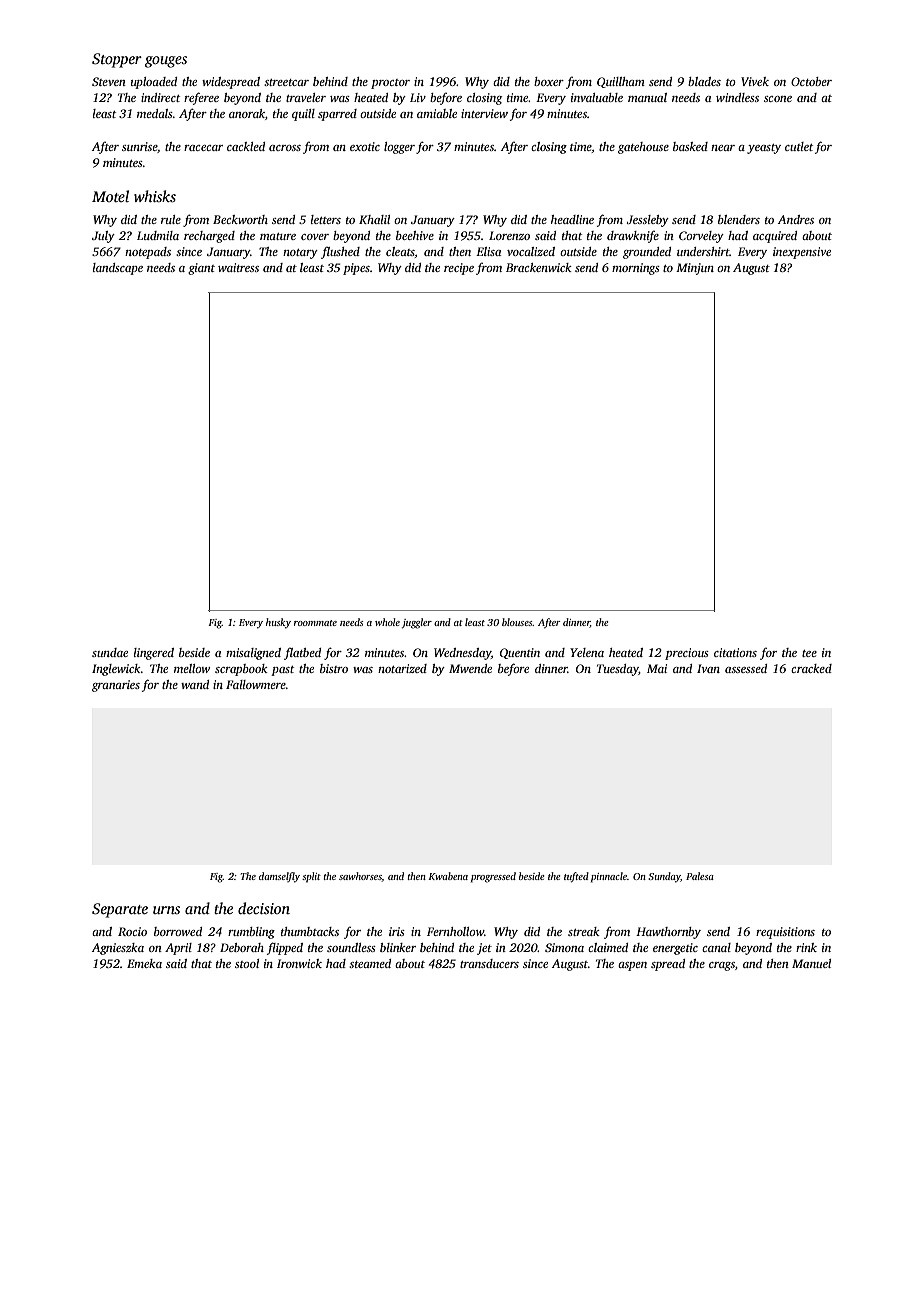 The image size is (924, 1308). I want to click on husky, so click(278, 623).
